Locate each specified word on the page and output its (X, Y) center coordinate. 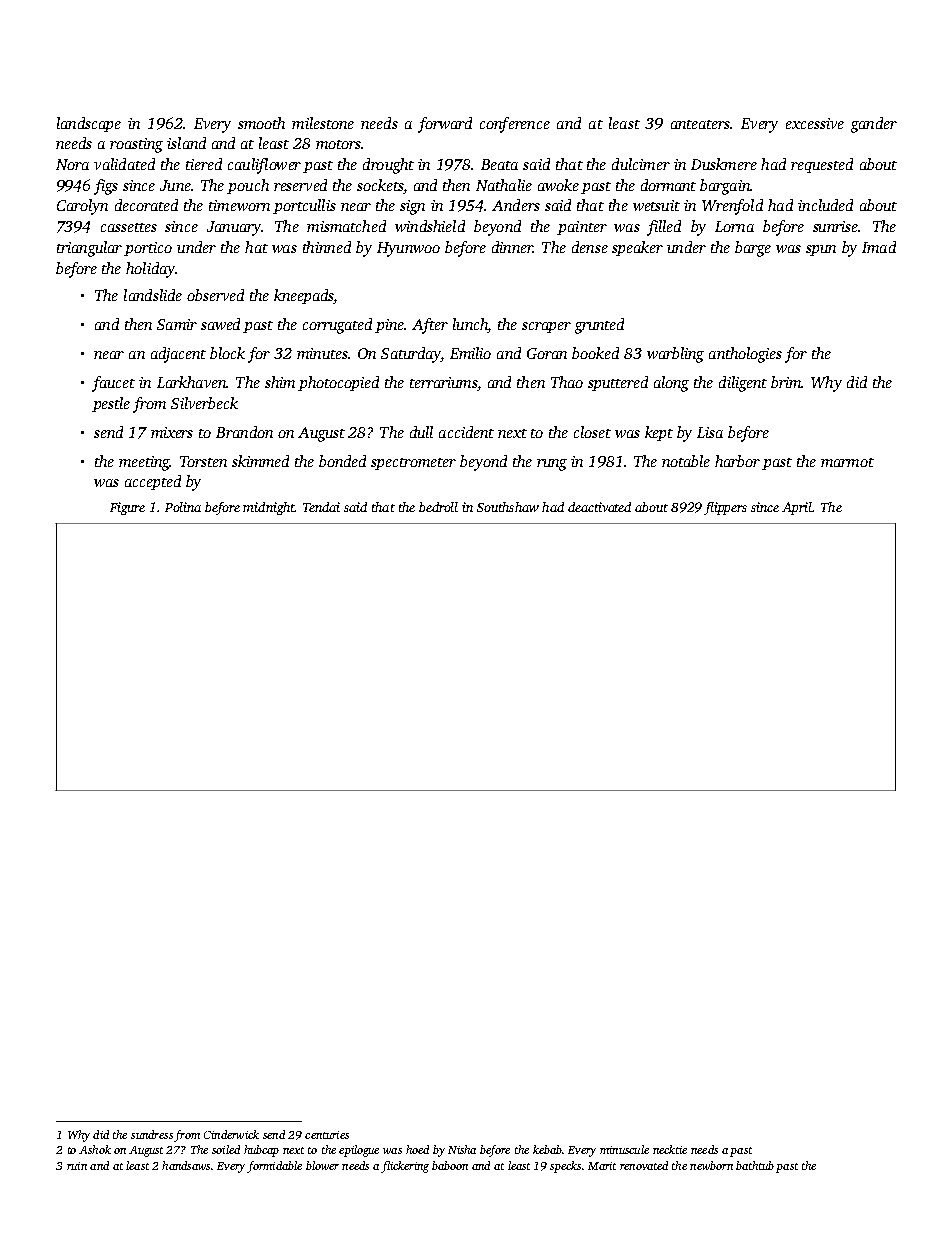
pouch (248, 186)
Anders (516, 205)
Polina (183, 507)
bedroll (438, 507)
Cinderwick (231, 1134)
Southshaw (508, 507)
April (797, 508)
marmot (847, 462)
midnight (268, 508)
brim (786, 382)
